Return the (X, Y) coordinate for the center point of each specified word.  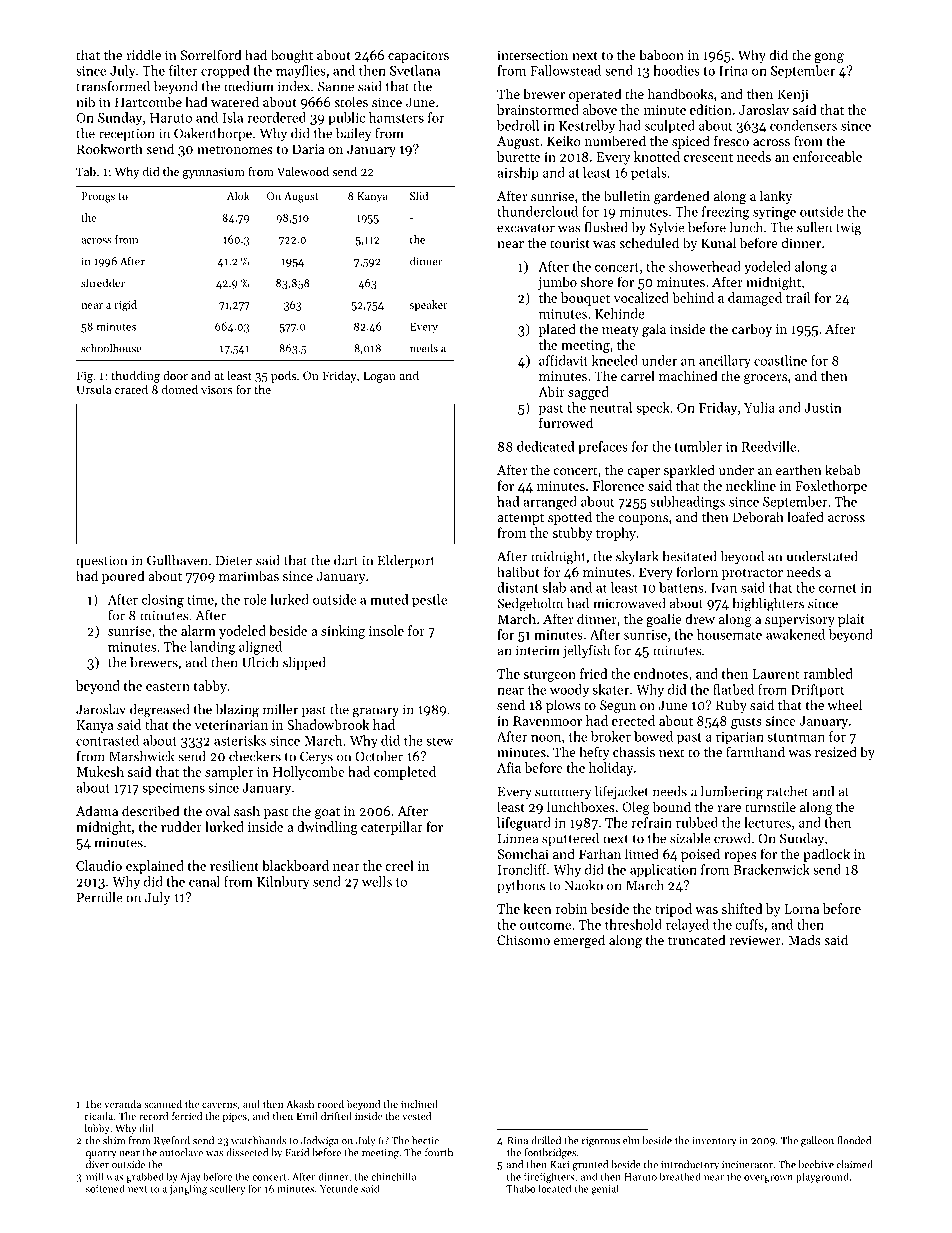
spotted (570, 518)
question (101, 561)
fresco (731, 140)
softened (105, 1188)
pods (283, 377)
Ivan (724, 588)
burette (518, 156)
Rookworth (110, 148)
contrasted (107, 740)
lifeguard (524, 824)
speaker (428, 305)
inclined (419, 1104)
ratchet (788, 791)
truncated (697, 939)
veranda (122, 1104)
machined (688, 375)
